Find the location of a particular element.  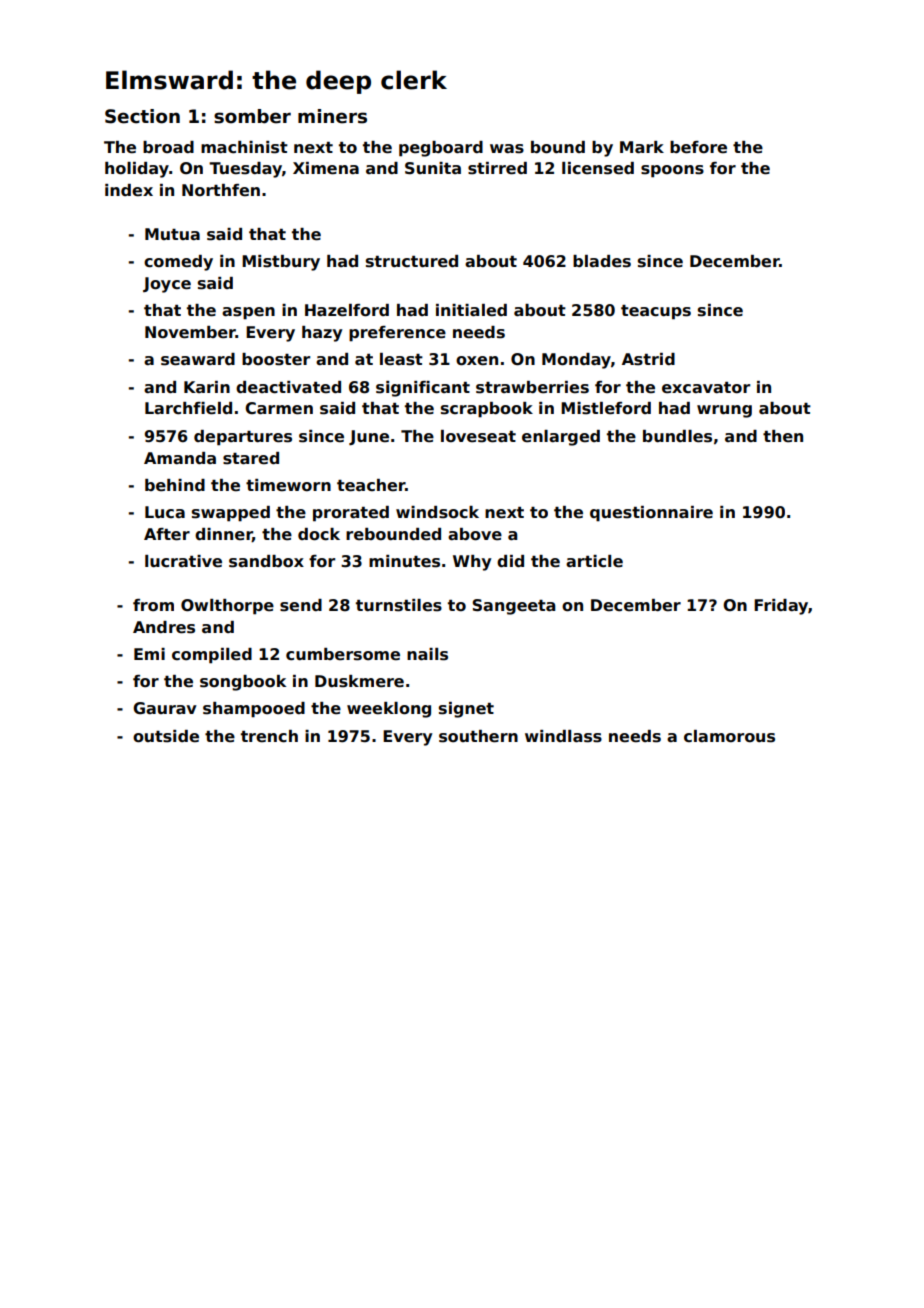

aspen is located at coordinates (248, 313).
